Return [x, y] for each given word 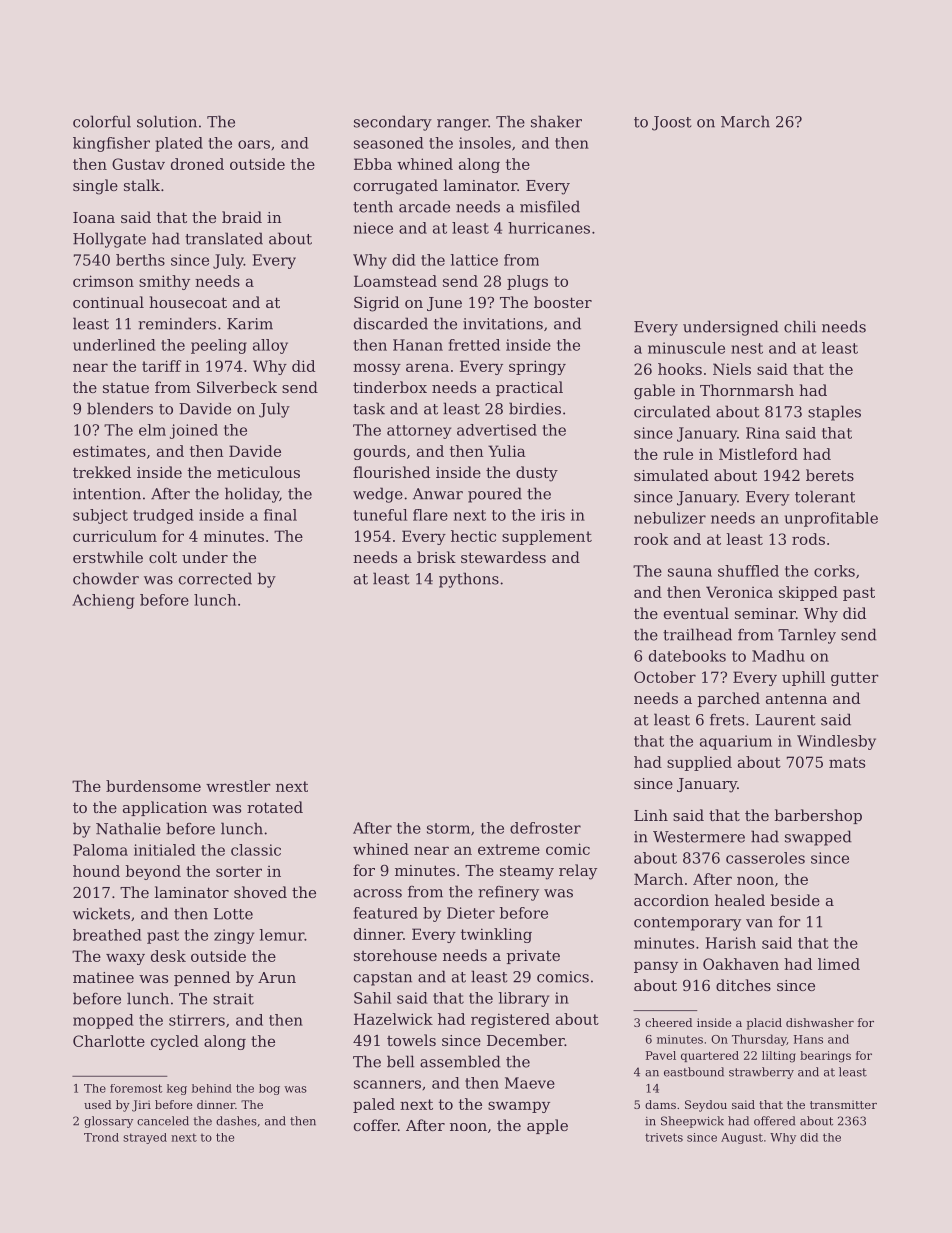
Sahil [372, 998]
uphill [803, 678]
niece [373, 228]
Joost [672, 123]
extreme [509, 849]
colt [163, 557]
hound [96, 871]
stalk [142, 185]
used [97, 1104]
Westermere [699, 837]
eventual [696, 613]
